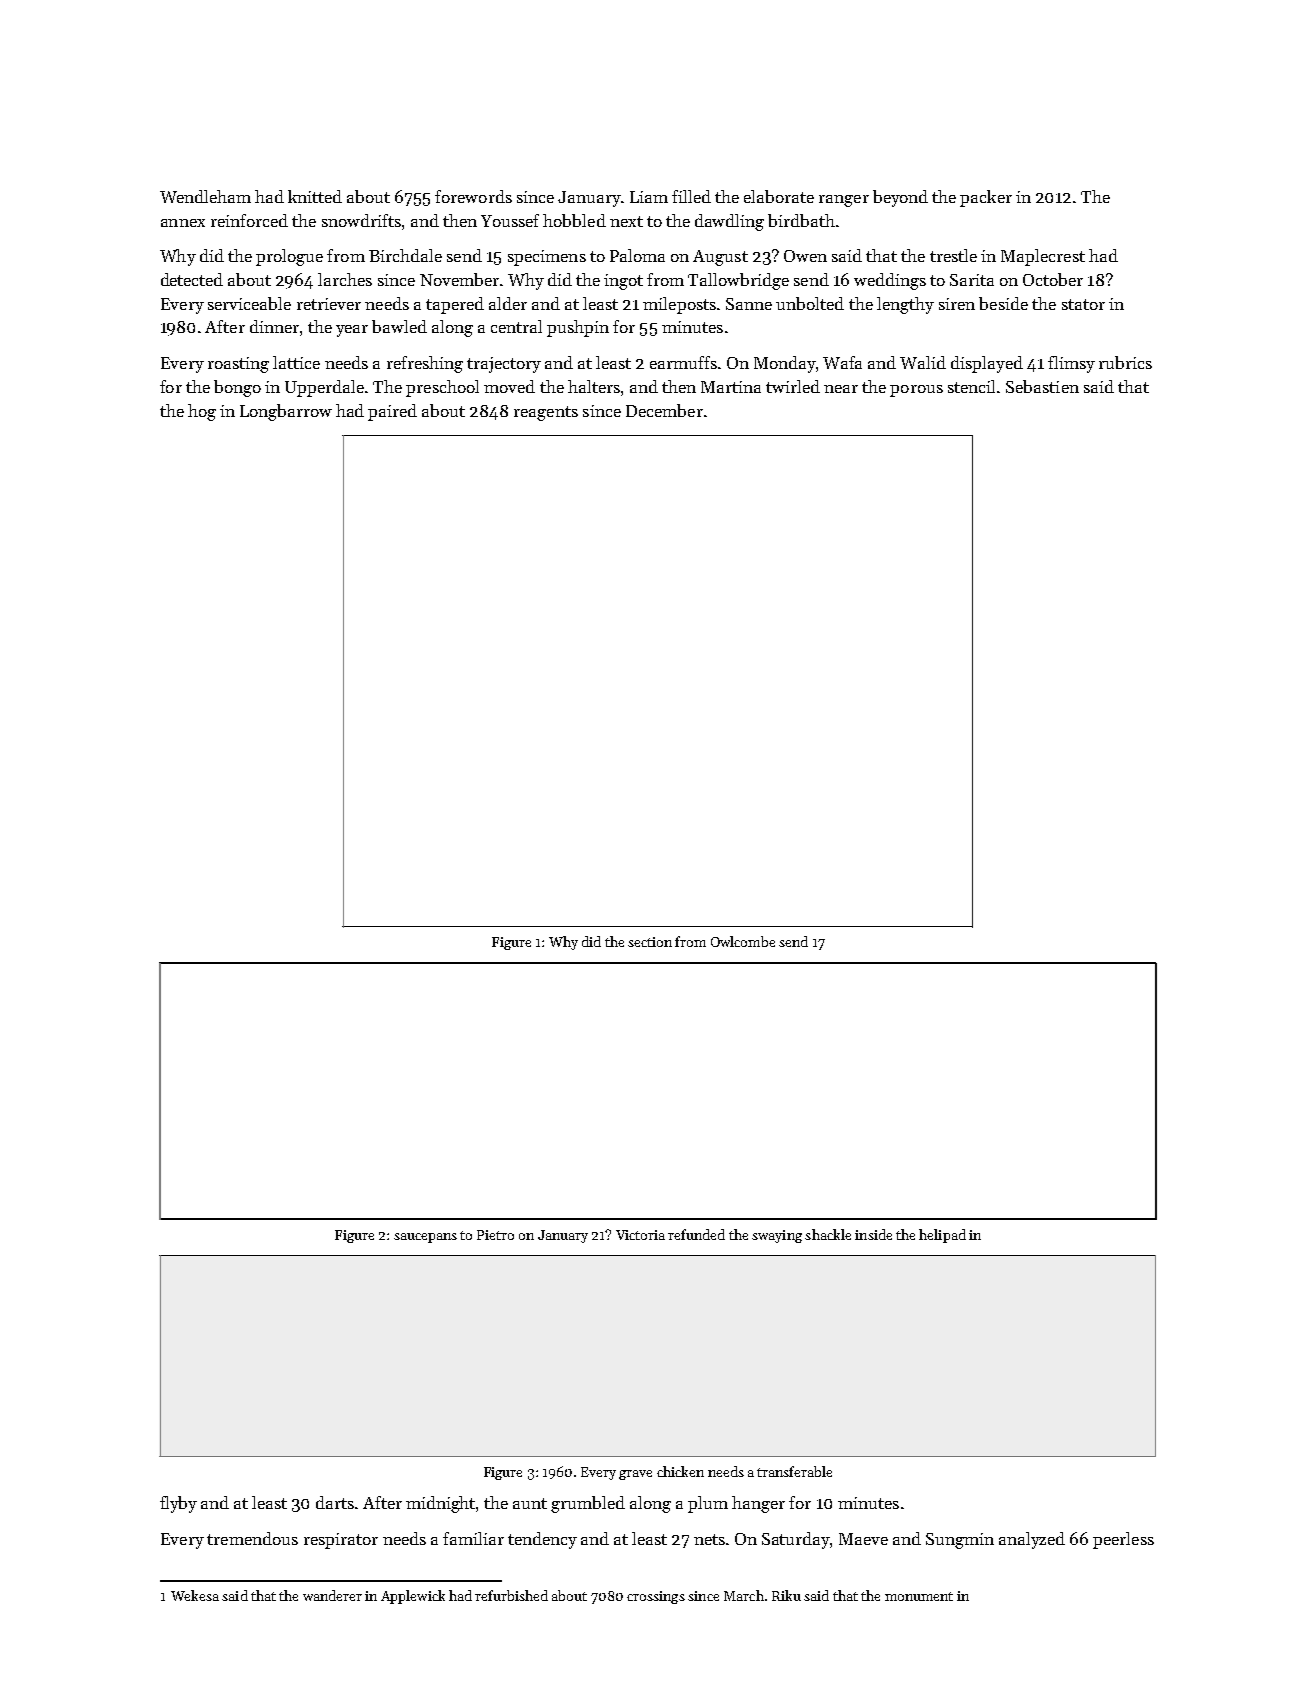 This image has height=1703, width=1316. What do you see at coordinates (413, 1597) in the image?
I see `Applewick` at bounding box center [413, 1597].
